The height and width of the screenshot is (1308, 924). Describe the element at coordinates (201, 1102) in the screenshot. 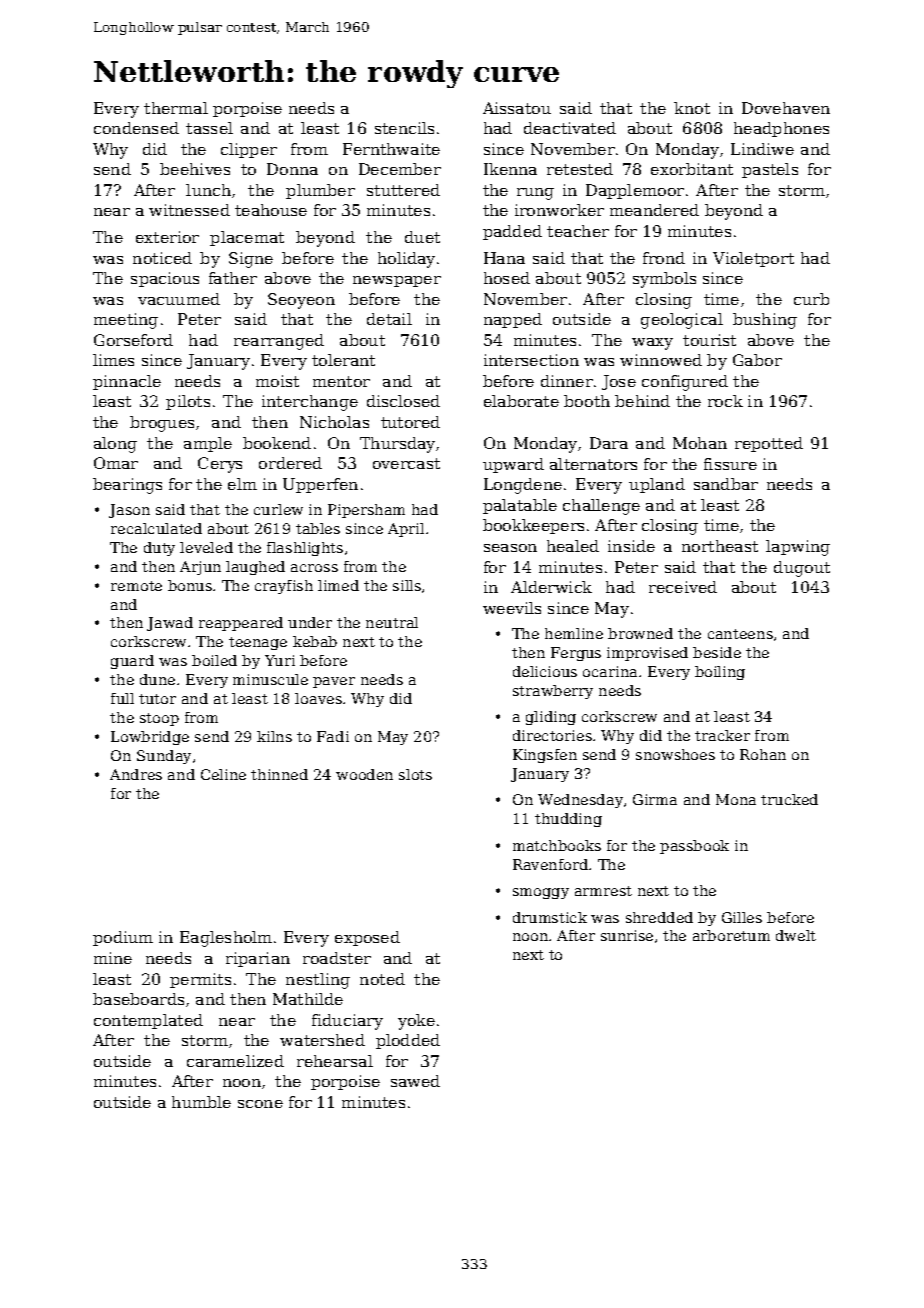

I see `humble` at that location.
